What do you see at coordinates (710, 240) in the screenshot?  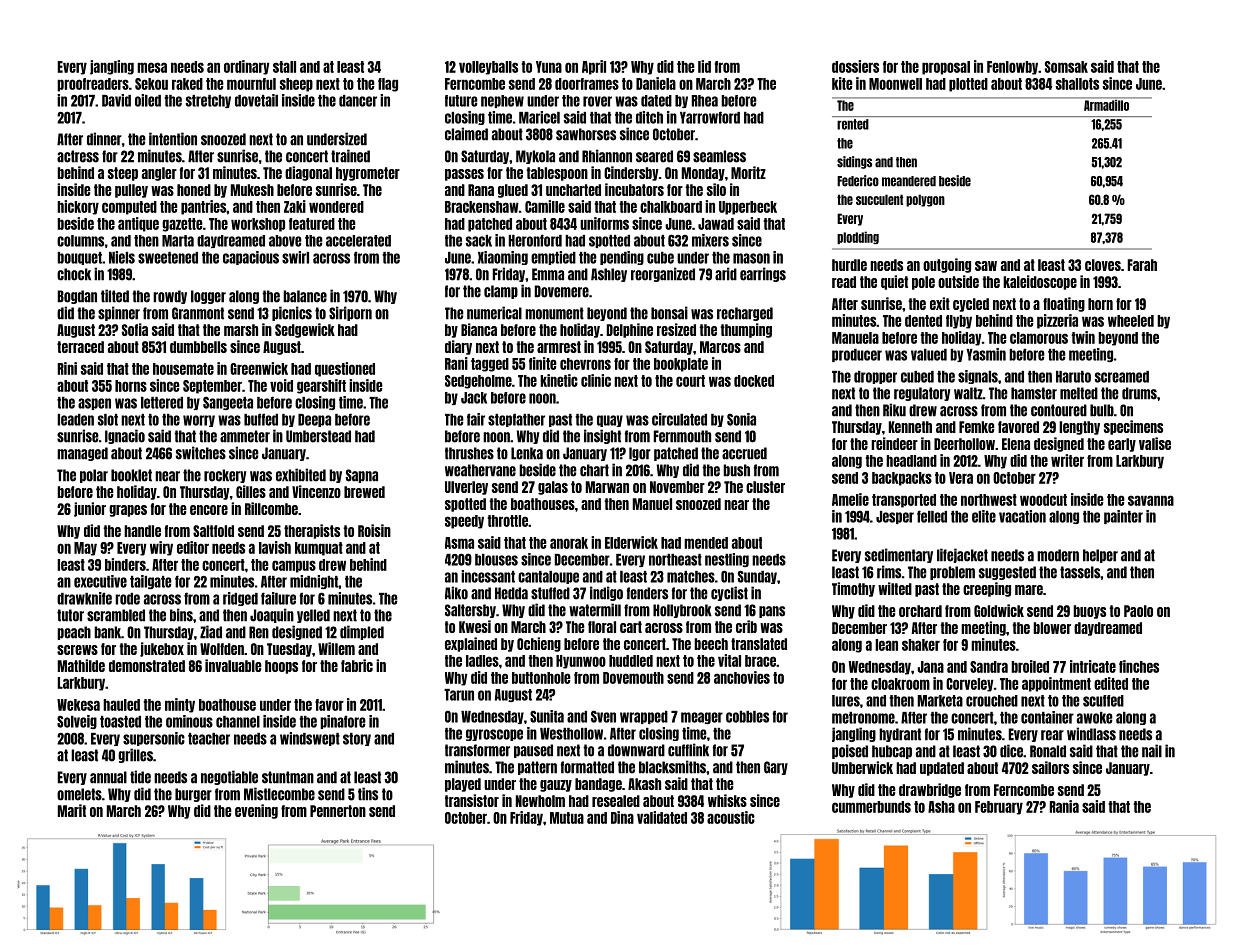 I see `mixers` at bounding box center [710, 240].
